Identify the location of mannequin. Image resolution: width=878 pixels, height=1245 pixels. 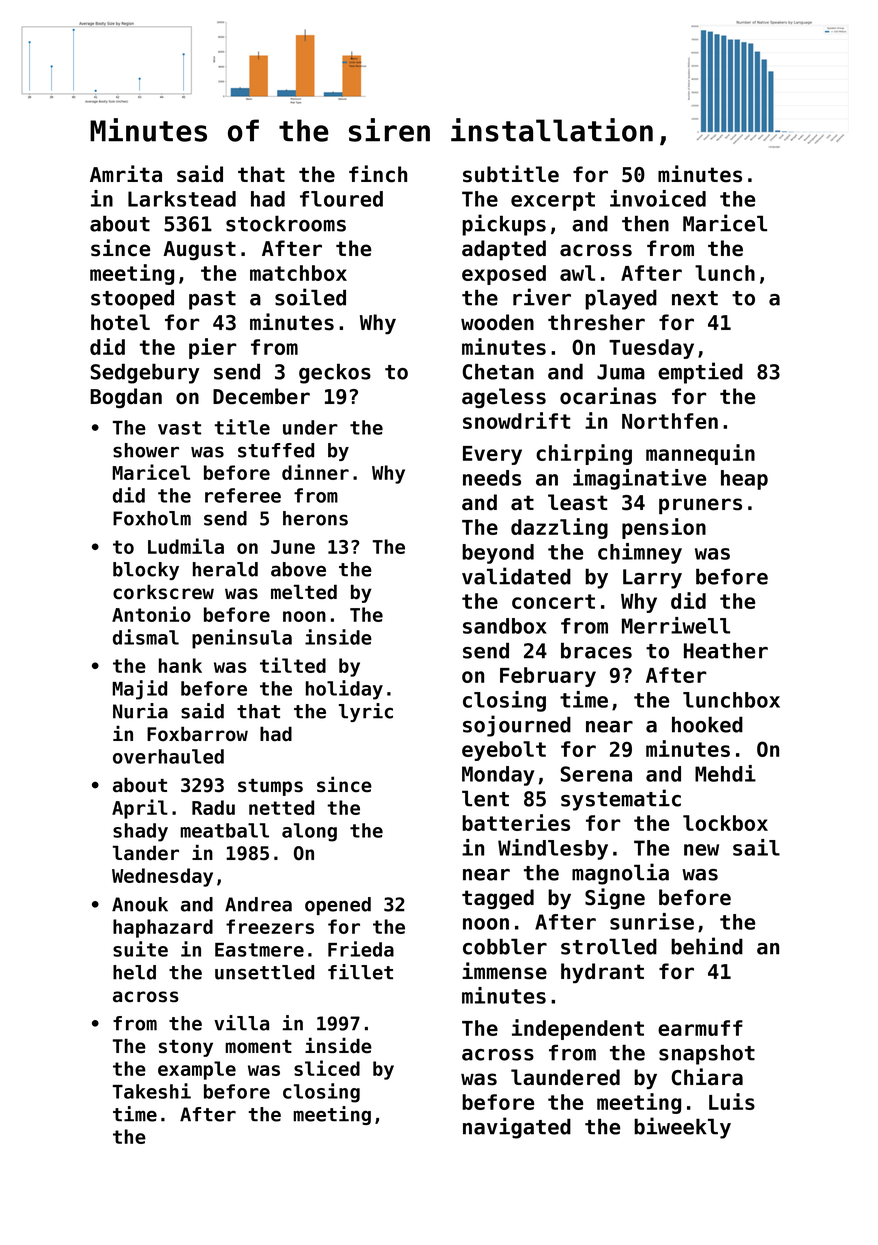
(700, 454).
